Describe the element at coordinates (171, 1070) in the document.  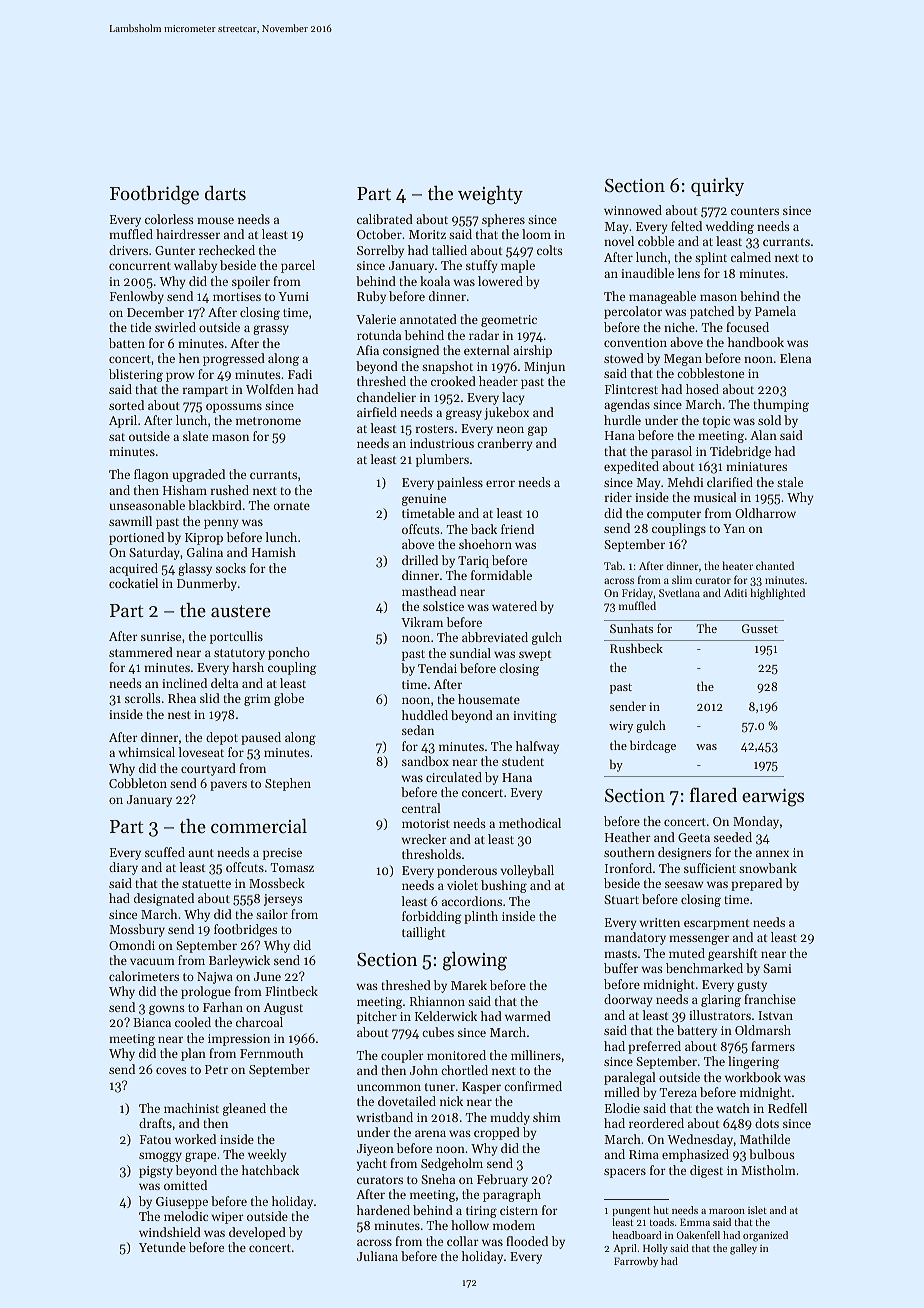
I see `coves` at that location.
